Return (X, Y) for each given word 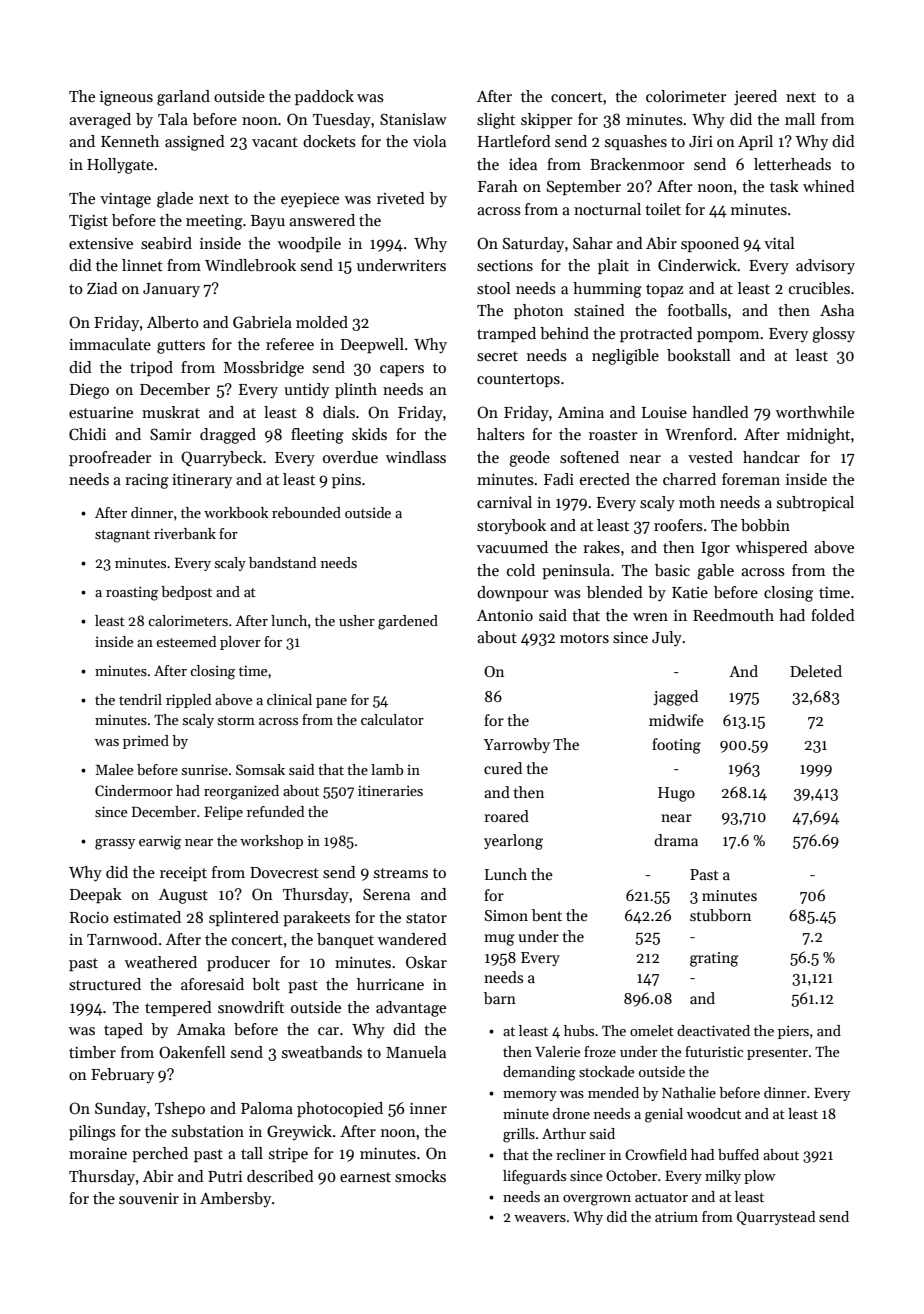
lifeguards (534, 1177)
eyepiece (310, 200)
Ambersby (235, 1200)
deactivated (713, 1030)
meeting (214, 222)
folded (833, 615)
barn (500, 998)
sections (505, 266)
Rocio (89, 917)
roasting (132, 593)
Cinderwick (697, 265)
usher (357, 620)
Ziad (102, 288)
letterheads (792, 164)
